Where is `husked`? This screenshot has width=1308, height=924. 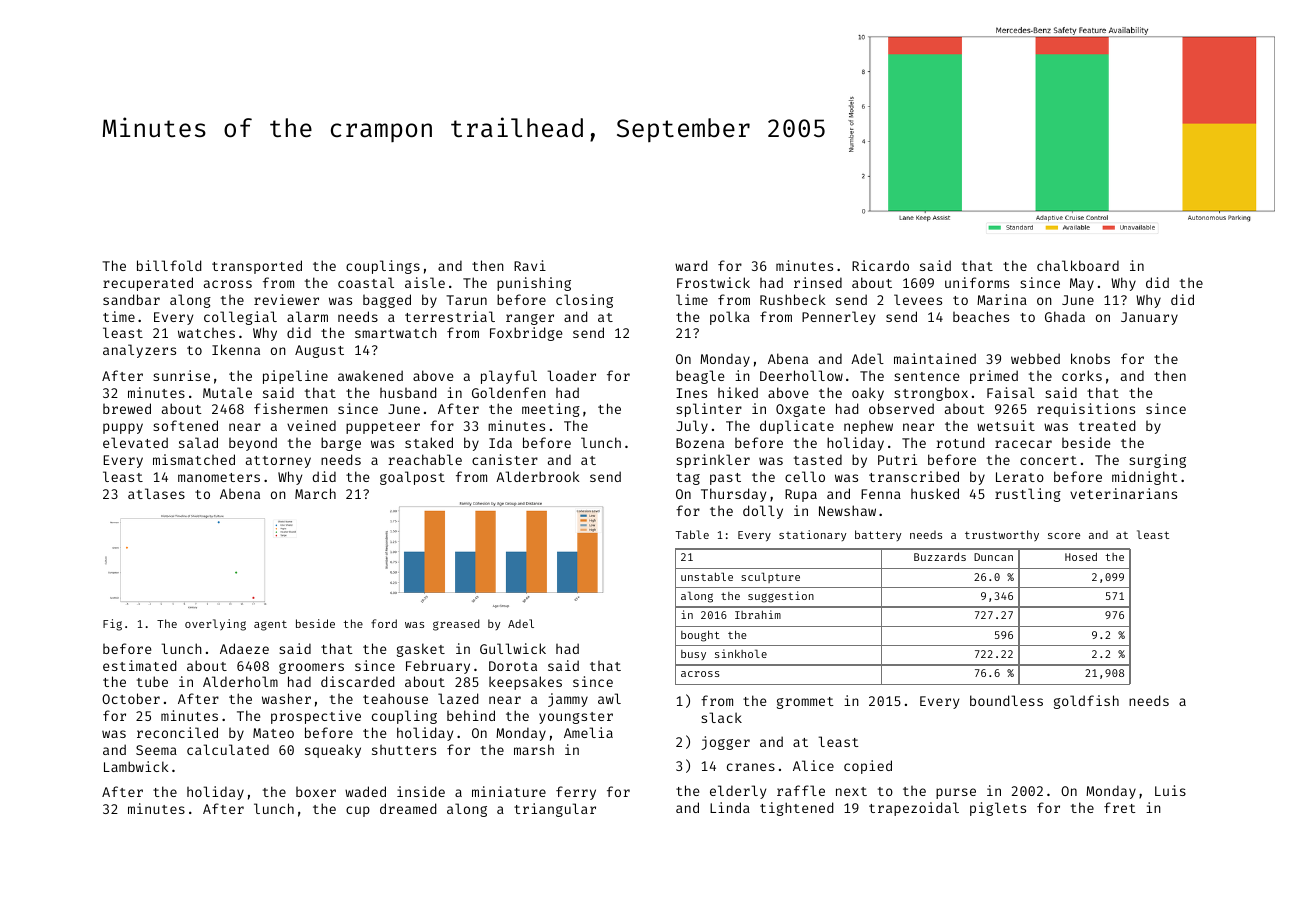 husked is located at coordinates (935, 493).
